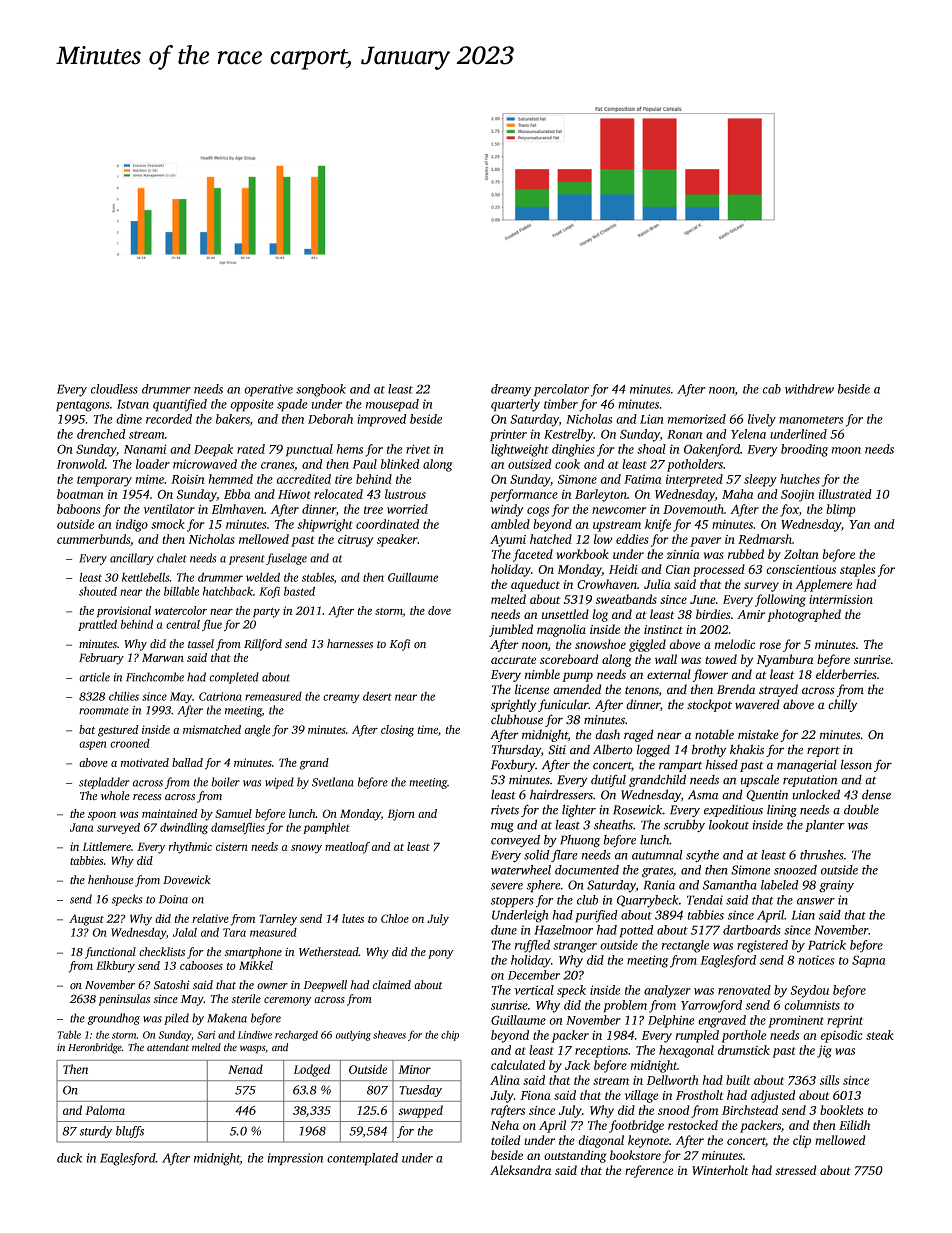 The image size is (952, 1233). I want to click on percolator, so click(561, 390).
